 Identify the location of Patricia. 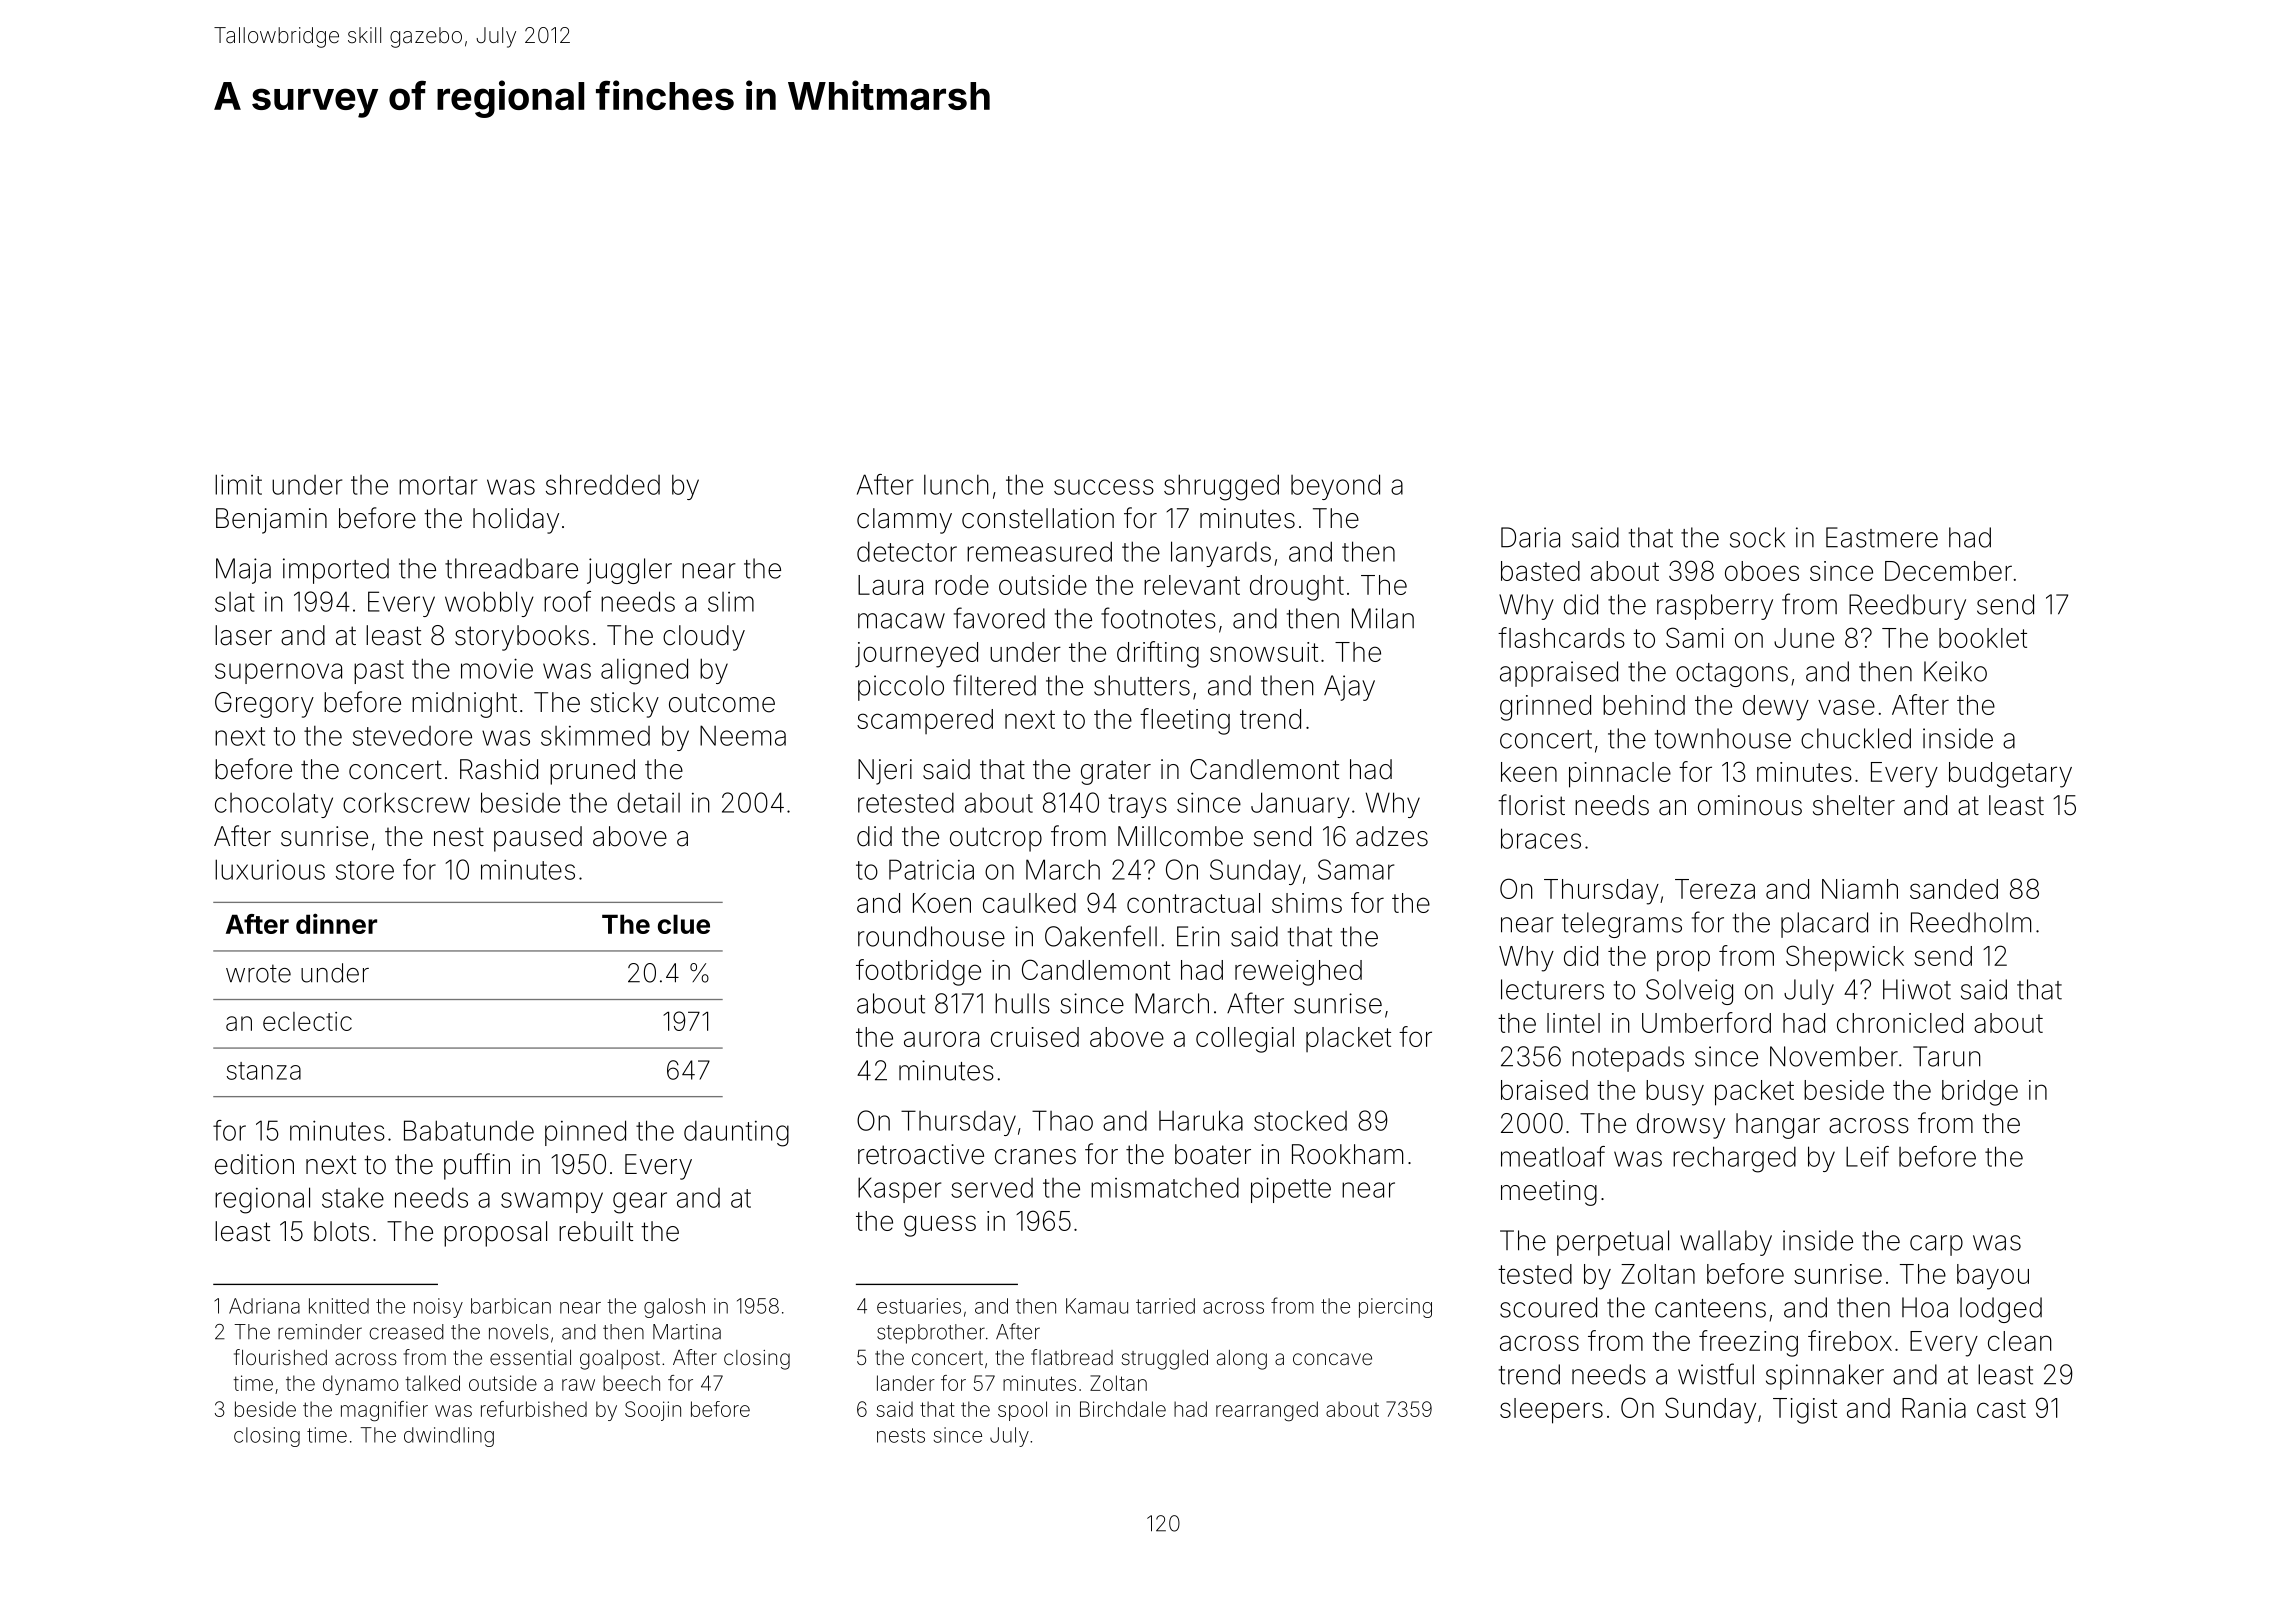
(931, 869).
